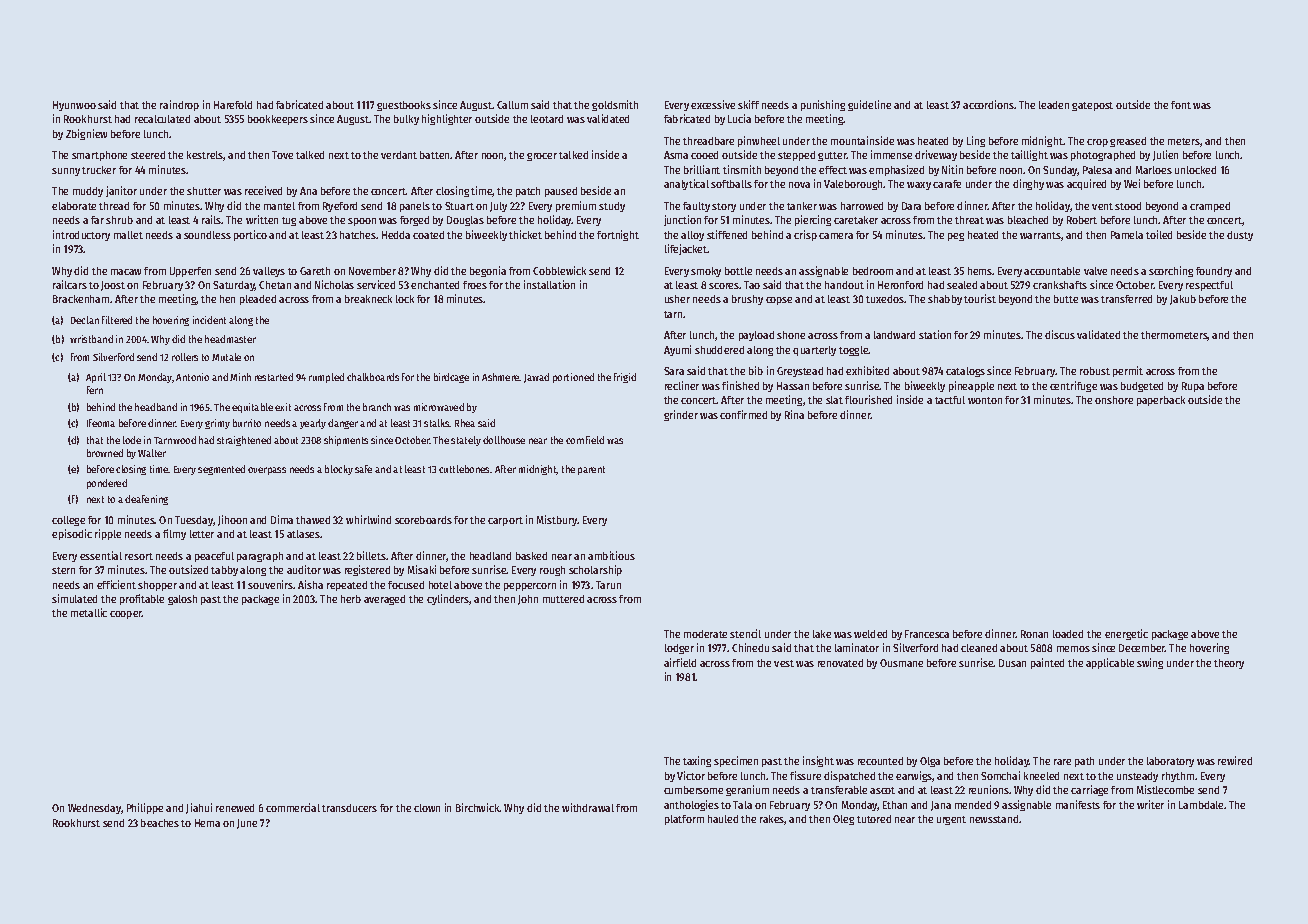  Describe the element at coordinates (1142, 648) in the screenshot. I see `December` at that location.
